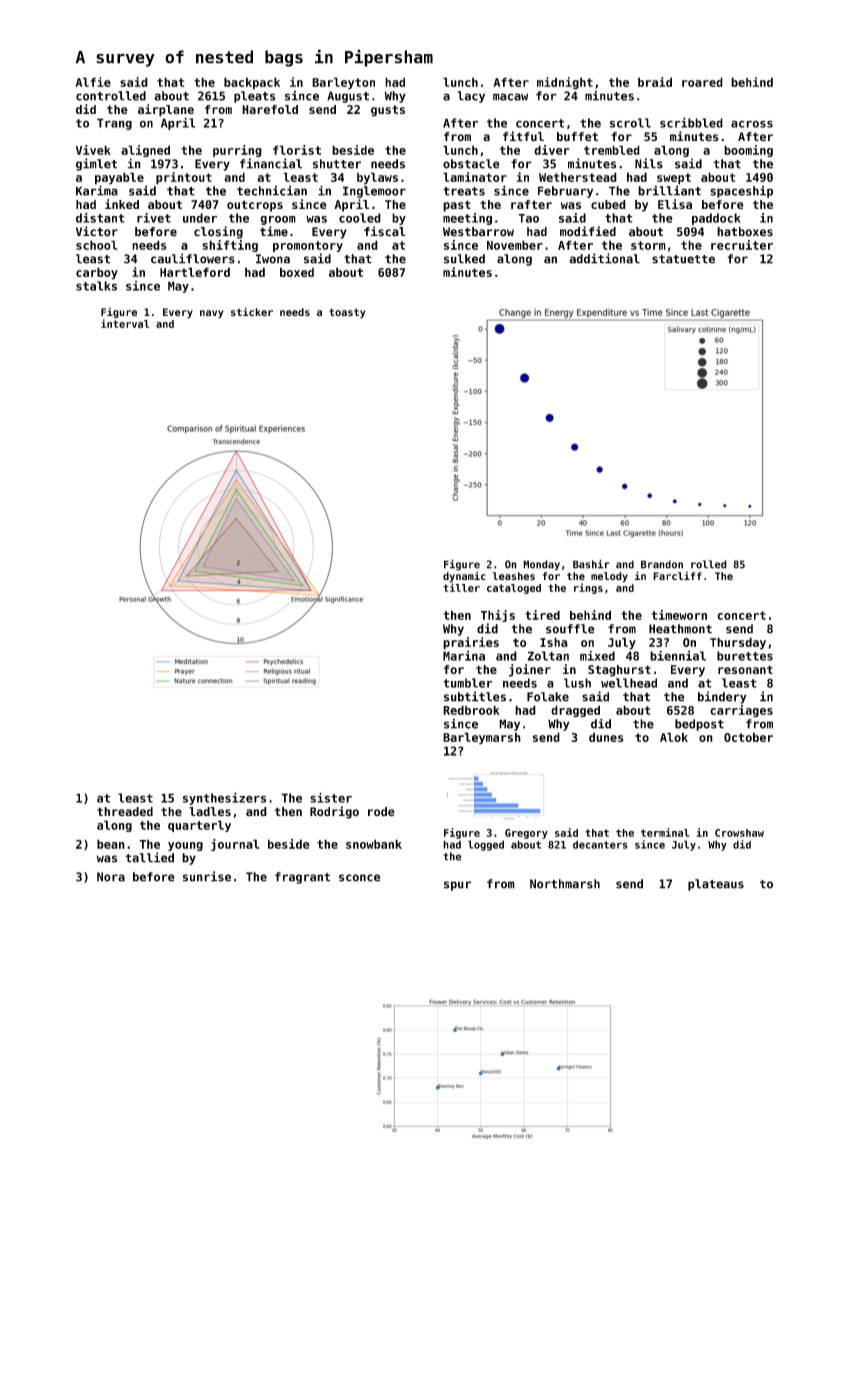 Image resolution: width=849 pixels, height=1400 pixels. I want to click on navy, so click(212, 314).
